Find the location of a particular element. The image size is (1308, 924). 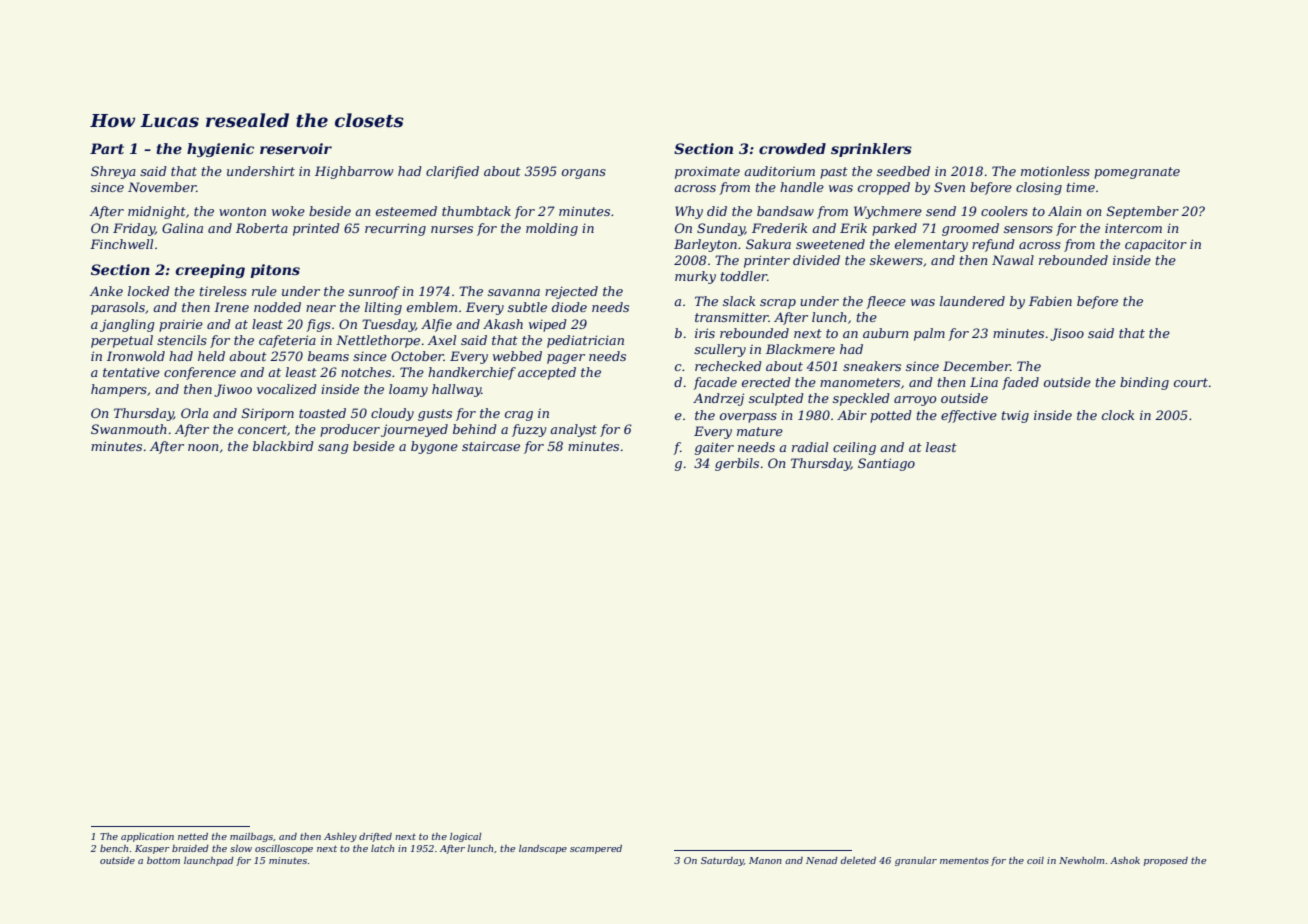

Roberta is located at coordinates (262, 228).
